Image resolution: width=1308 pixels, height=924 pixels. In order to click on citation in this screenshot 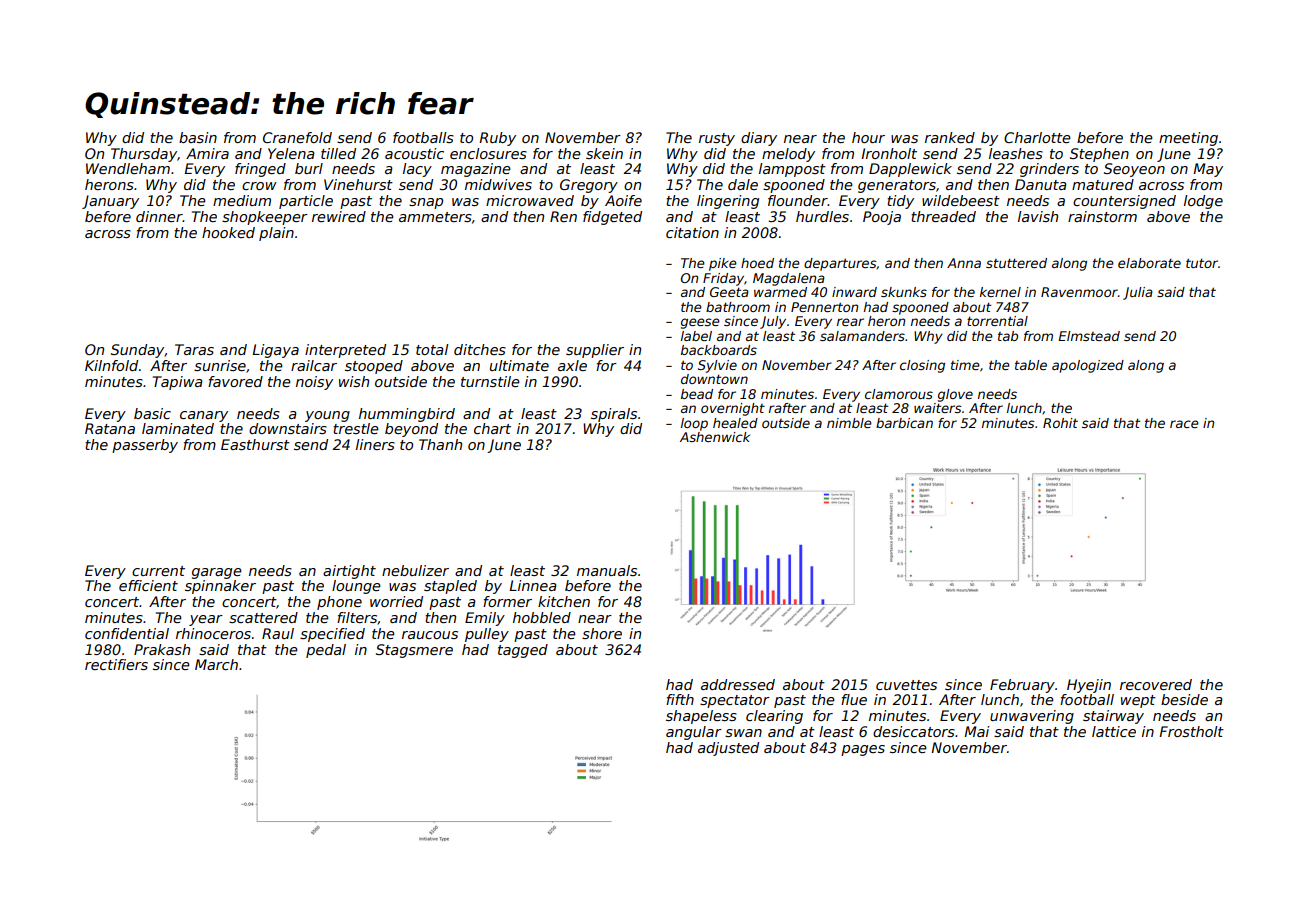, I will do `click(692, 232)`.
